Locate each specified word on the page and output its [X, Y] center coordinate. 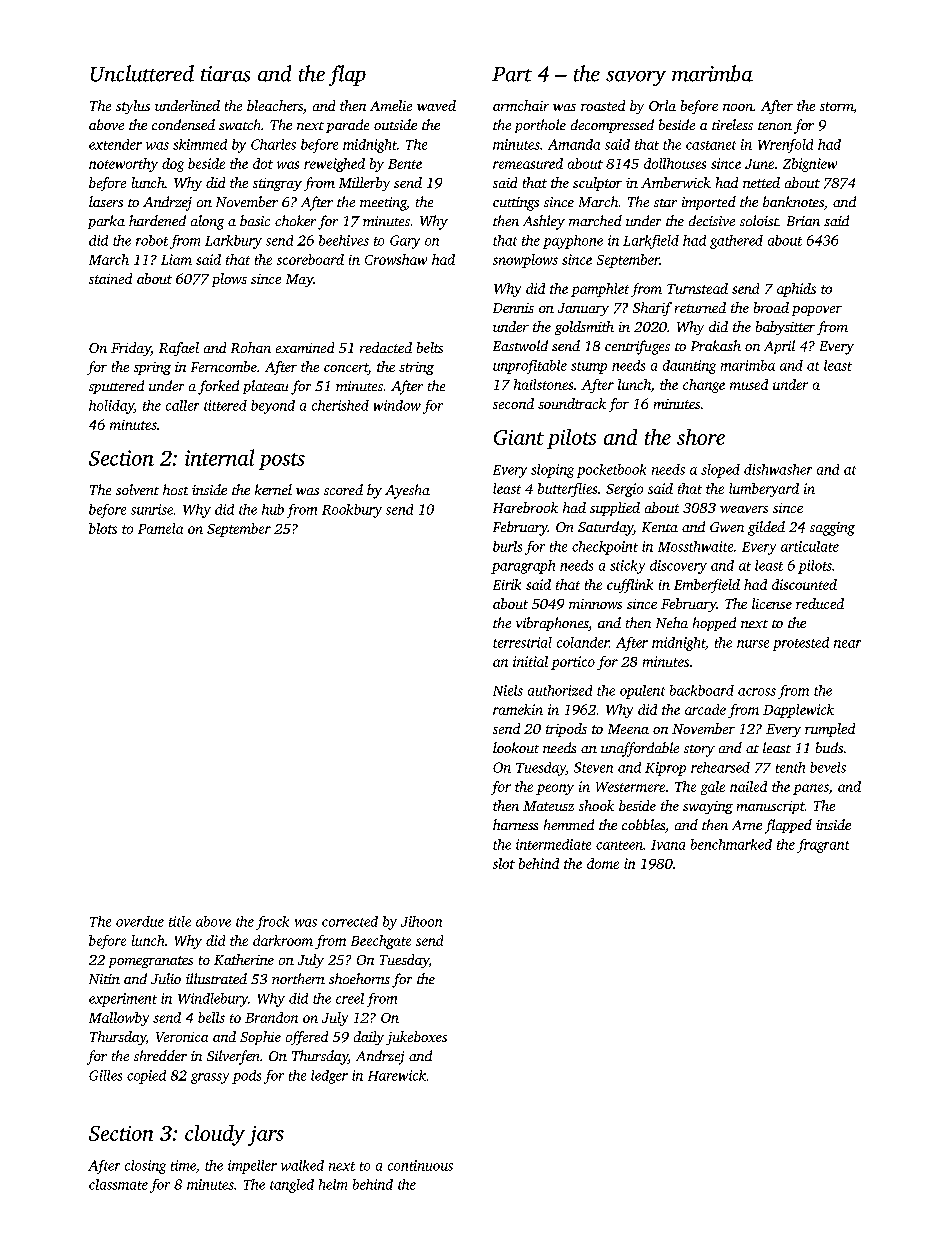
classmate [118, 1184]
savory [636, 78]
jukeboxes [416, 1038]
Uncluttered [142, 73]
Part [512, 74]
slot [504, 863]
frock [272, 923]
